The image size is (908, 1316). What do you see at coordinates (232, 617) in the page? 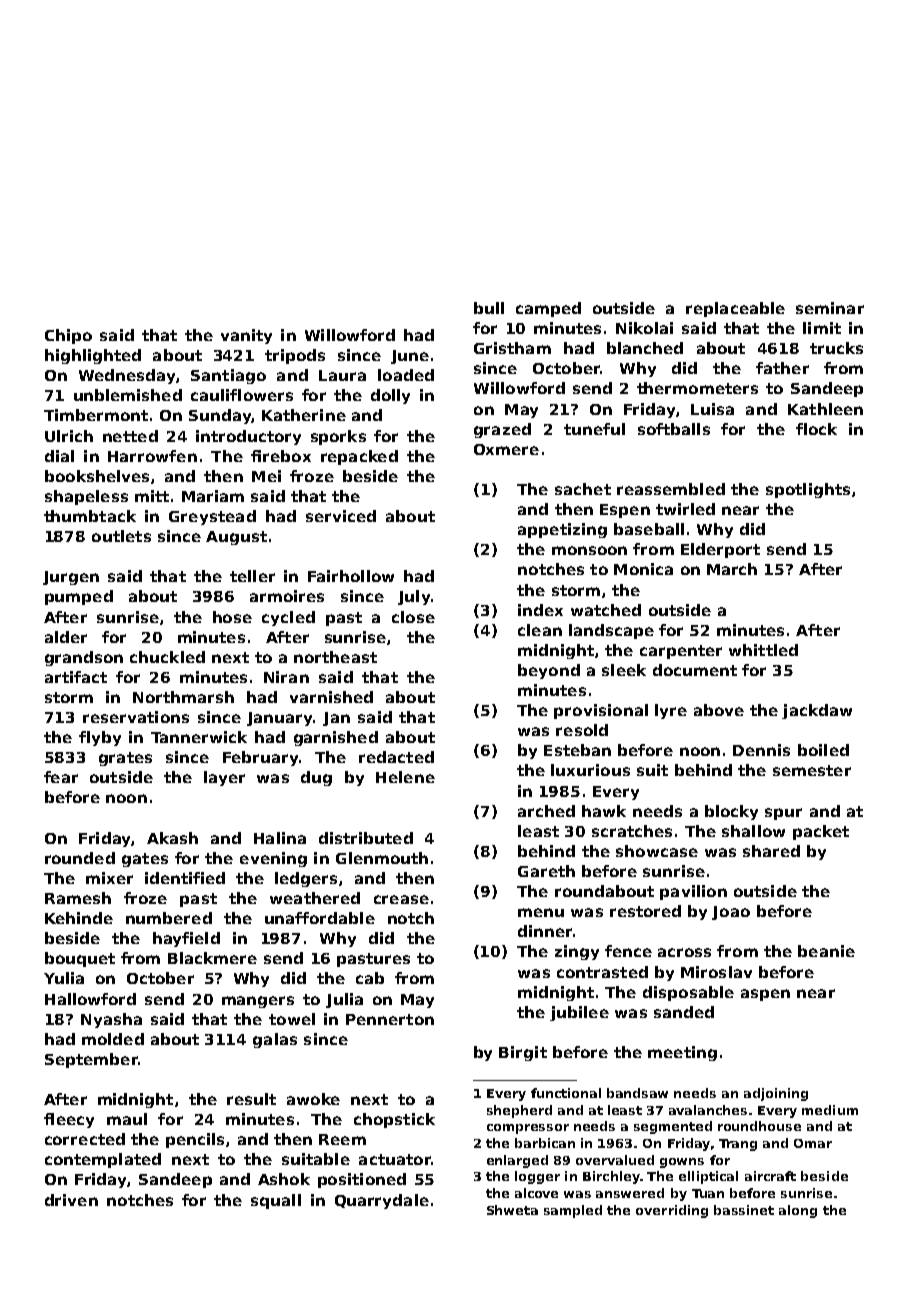
I see `hose` at bounding box center [232, 617].
